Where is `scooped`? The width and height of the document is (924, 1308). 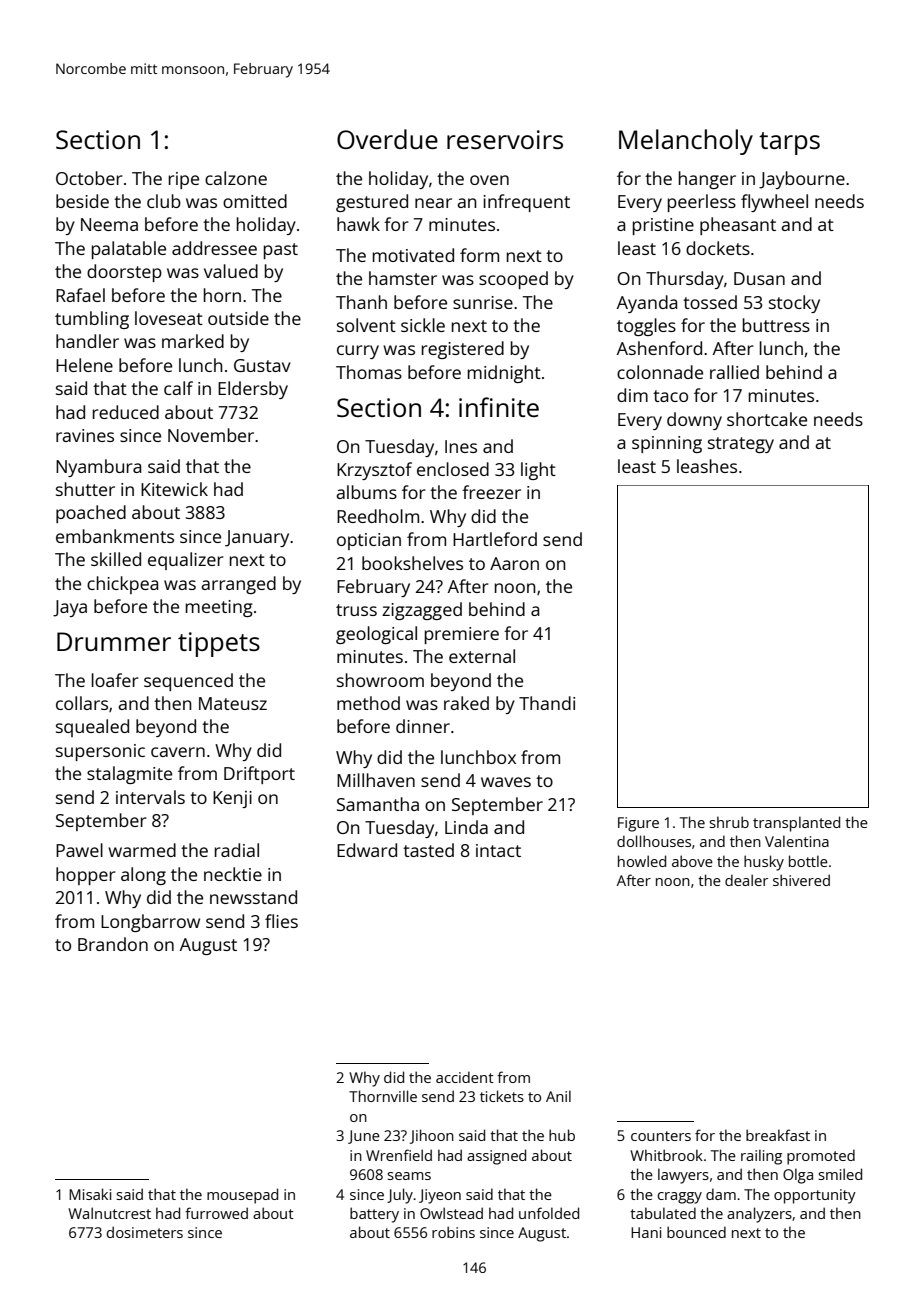 scooped is located at coordinates (513, 280).
